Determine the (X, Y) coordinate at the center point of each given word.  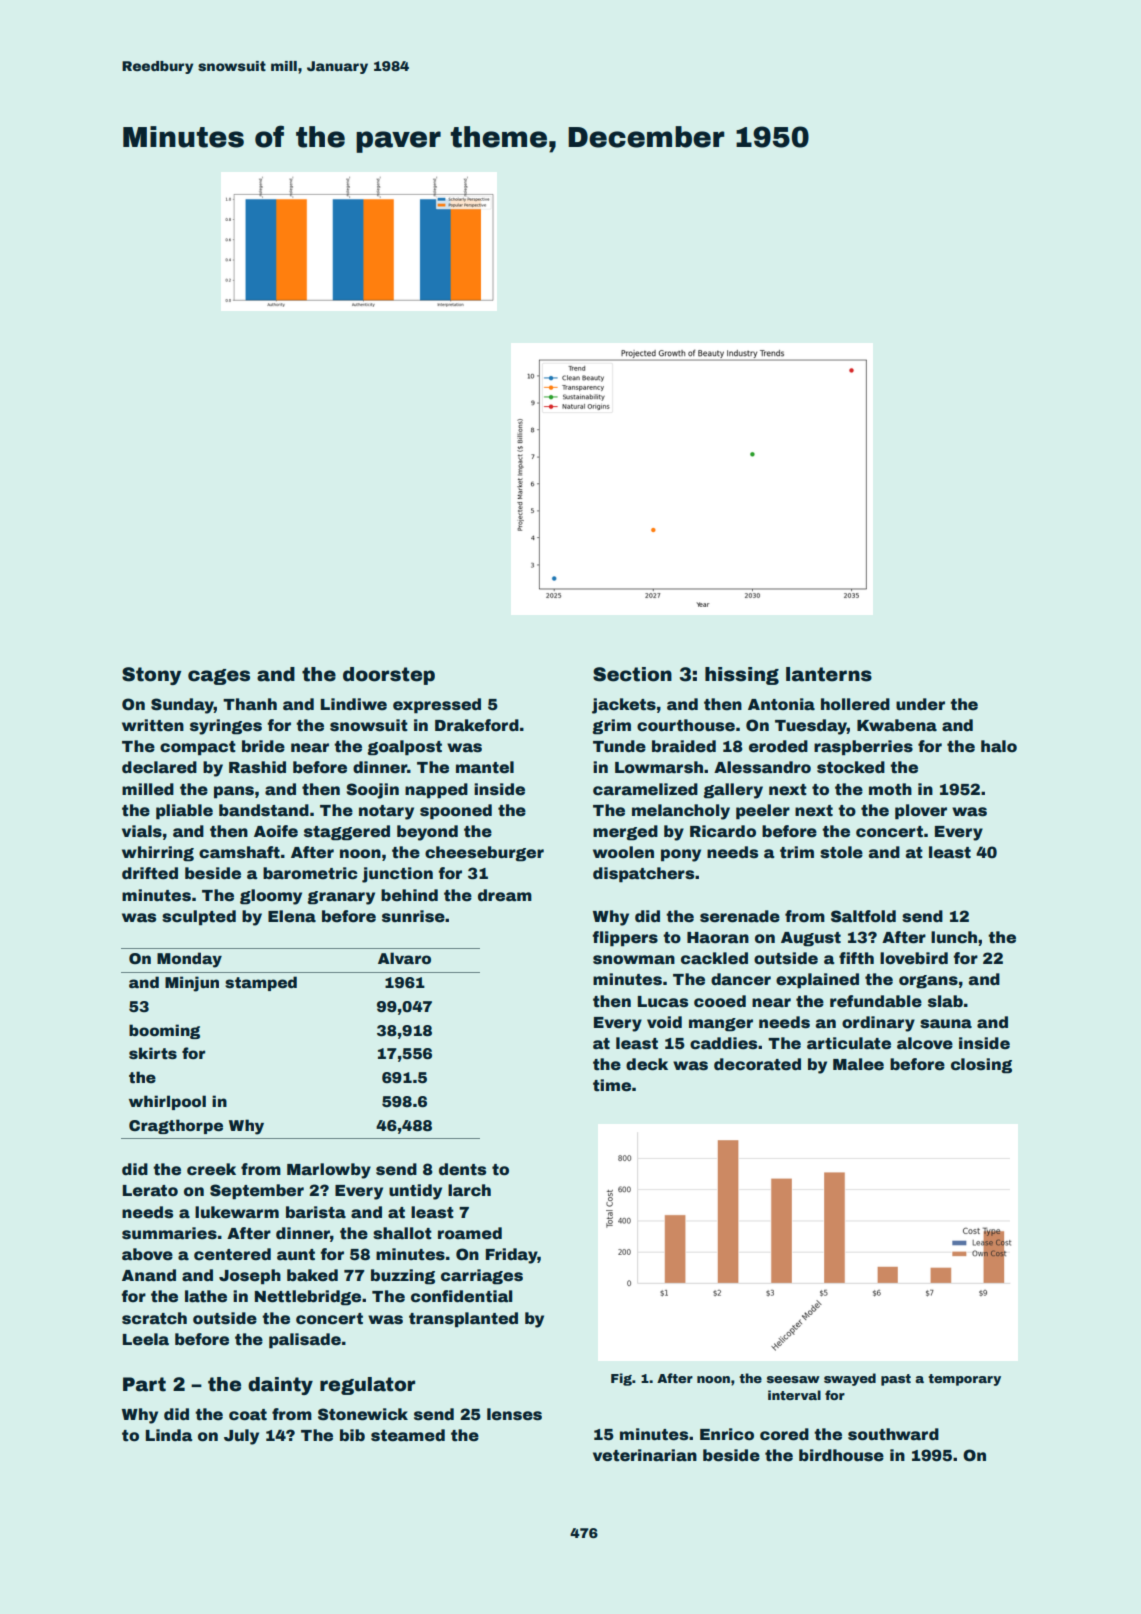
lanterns (829, 674)
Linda (169, 1435)
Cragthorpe (176, 1126)
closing (981, 1066)
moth (890, 789)
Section (632, 674)
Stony (151, 676)
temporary (964, 1380)
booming (164, 1031)
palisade (305, 1341)
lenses (514, 1414)
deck (647, 1064)
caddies (723, 1043)
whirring (158, 854)
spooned (456, 812)
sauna (946, 1024)
